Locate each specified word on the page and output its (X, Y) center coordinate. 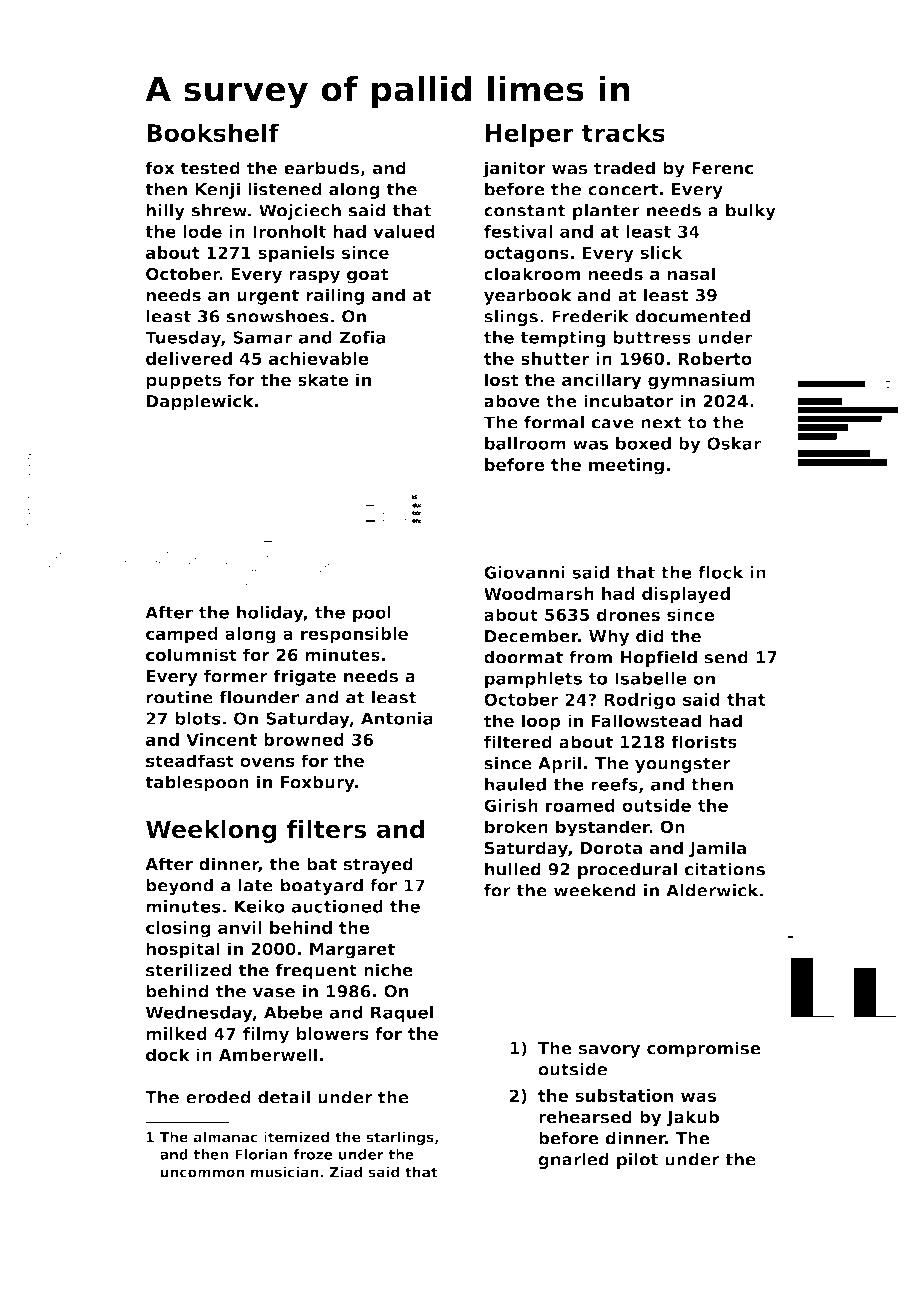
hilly (165, 212)
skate (323, 379)
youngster (682, 765)
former (236, 676)
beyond (179, 887)
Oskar (734, 443)
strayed (378, 865)
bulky (751, 212)
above (512, 401)
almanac (225, 1137)
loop (541, 722)
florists (704, 742)
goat (368, 276)
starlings (400, 1138)
